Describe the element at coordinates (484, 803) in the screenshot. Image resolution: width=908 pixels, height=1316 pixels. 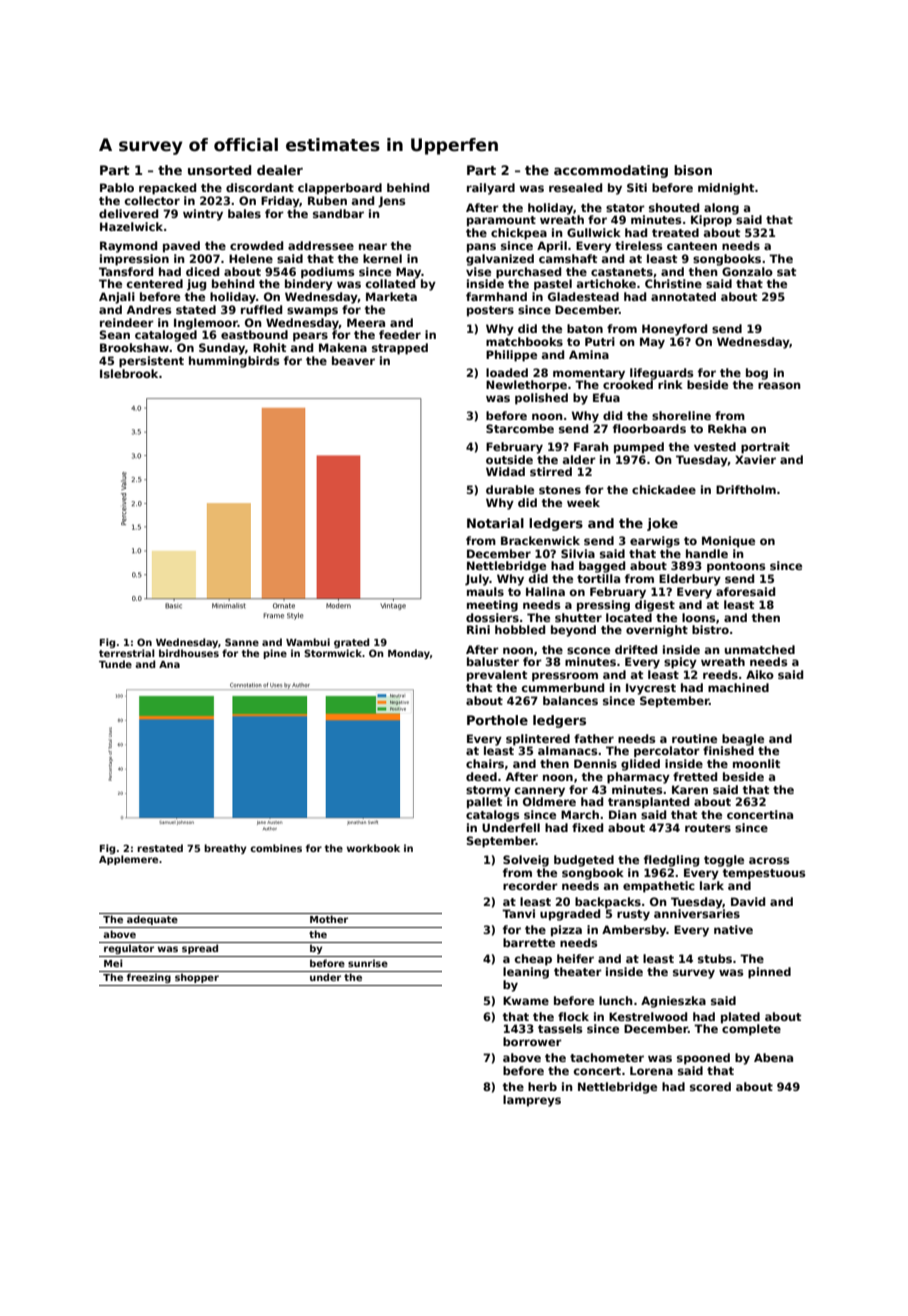
I see `pallet` at that location.
